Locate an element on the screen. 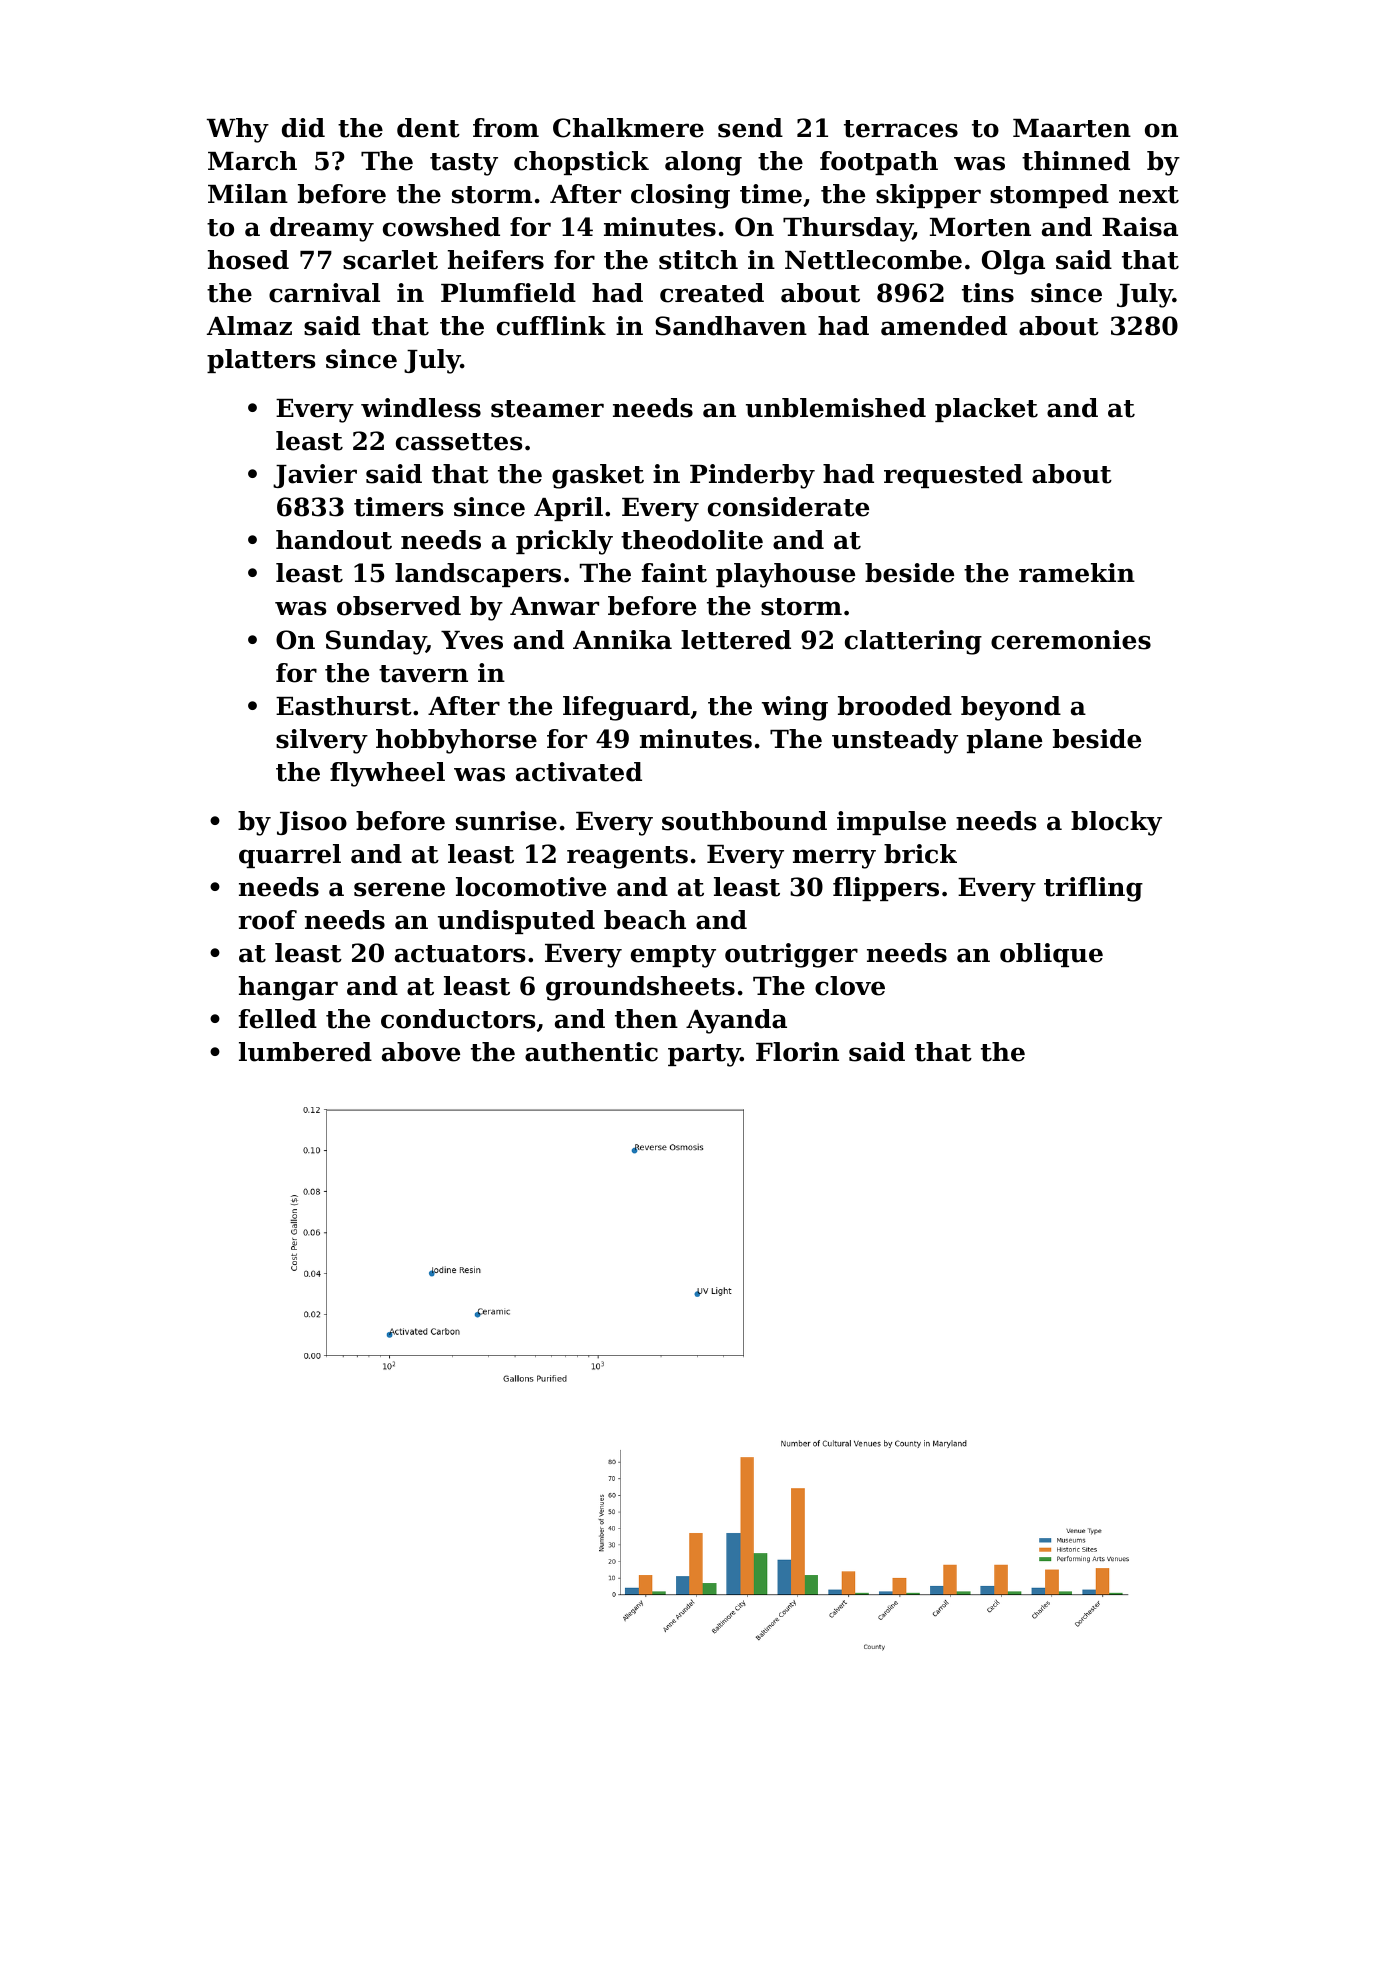 This screenshot has height=1969, width=1386. Maarten is located at coordinates (1072, 128).
